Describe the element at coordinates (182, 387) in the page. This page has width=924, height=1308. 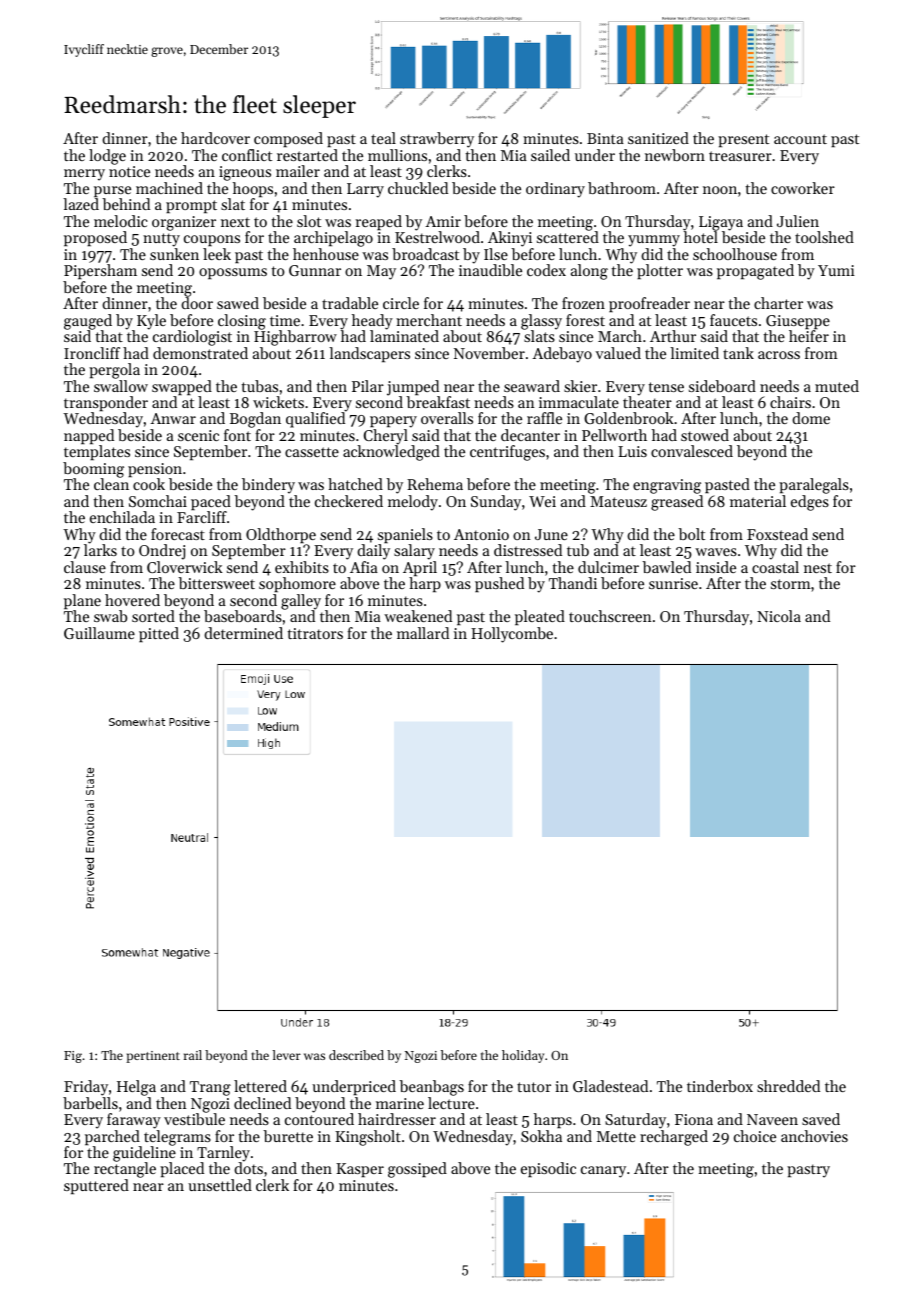
I see `swapped` at that location.
